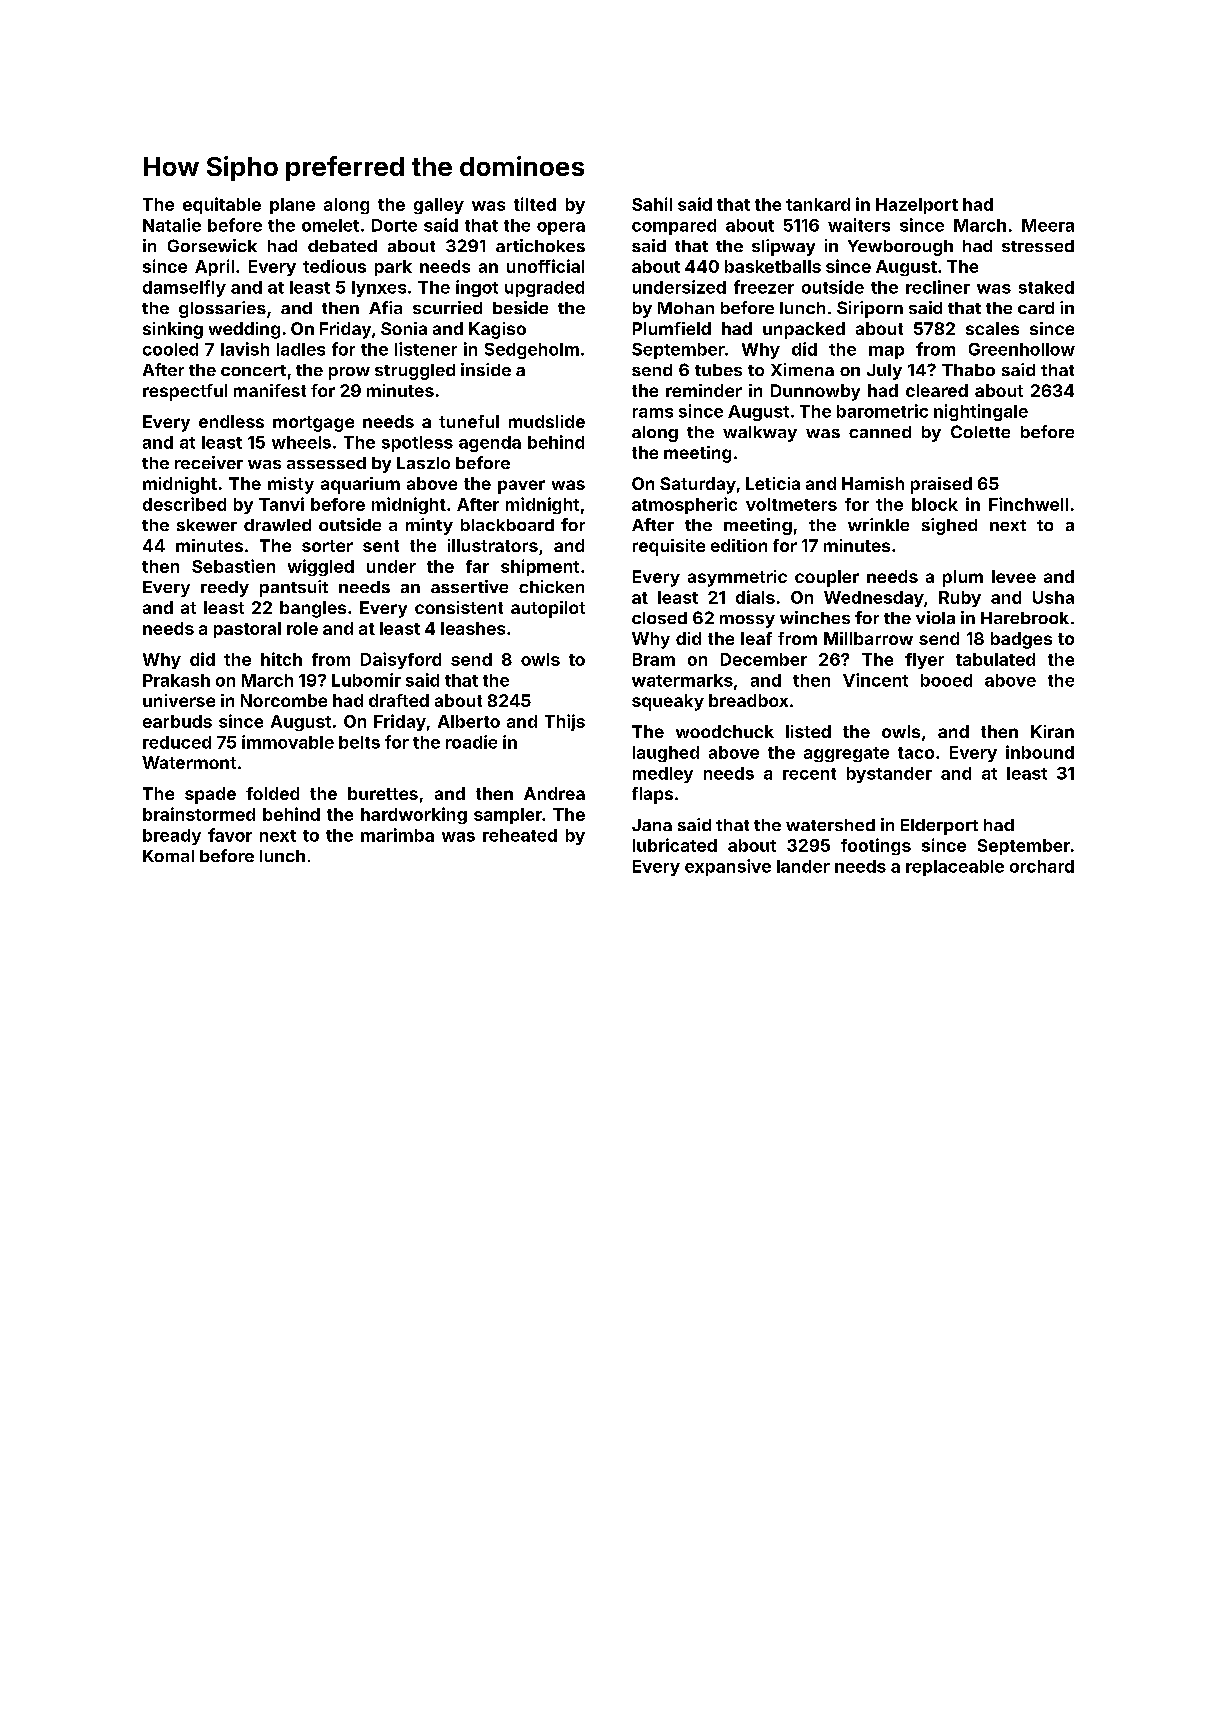 This screenshot has width=1217, height=1721. I want to click on freezer, so click(764, 287).
